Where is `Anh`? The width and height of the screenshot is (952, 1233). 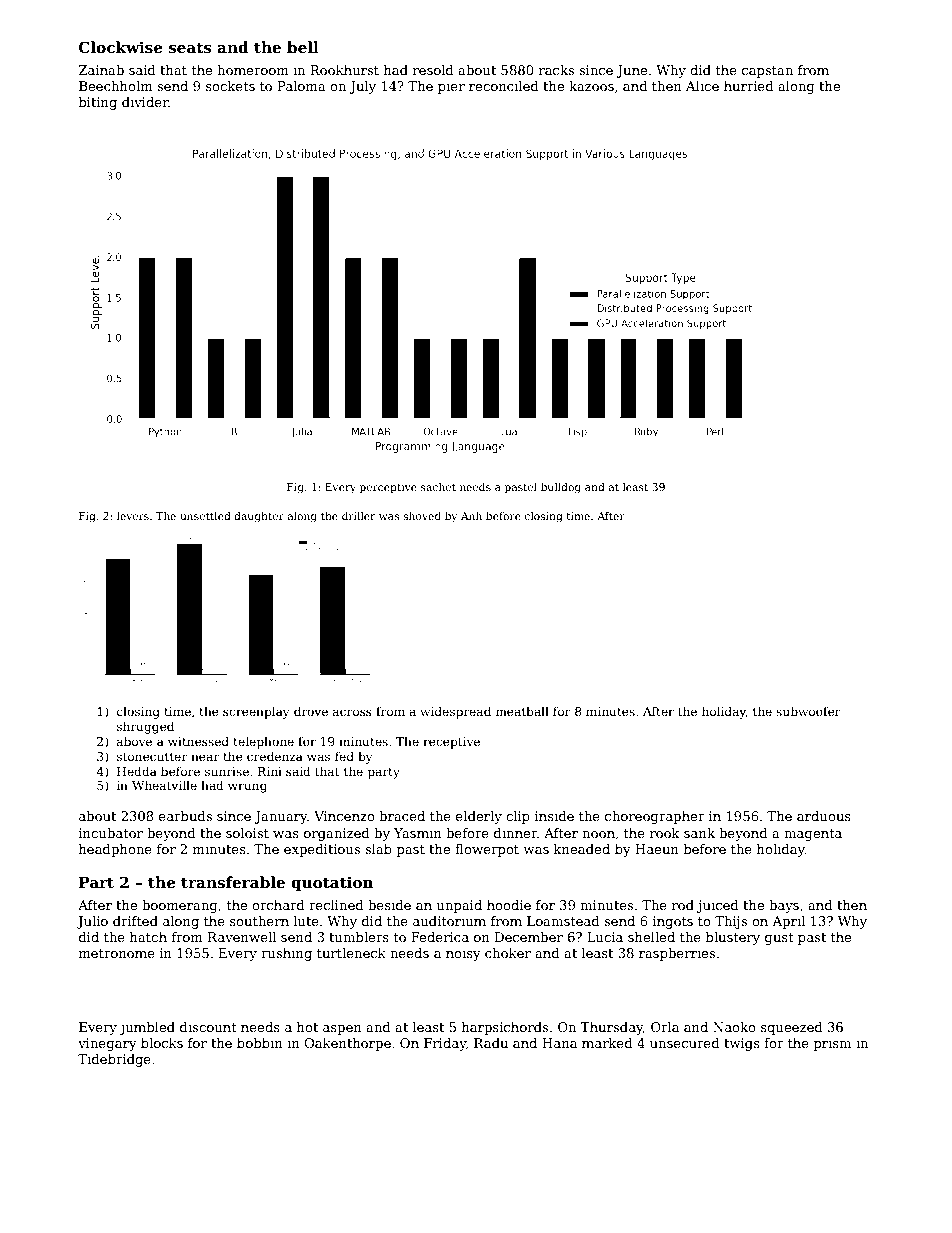
Anh is located at coordinates (471, 516).
